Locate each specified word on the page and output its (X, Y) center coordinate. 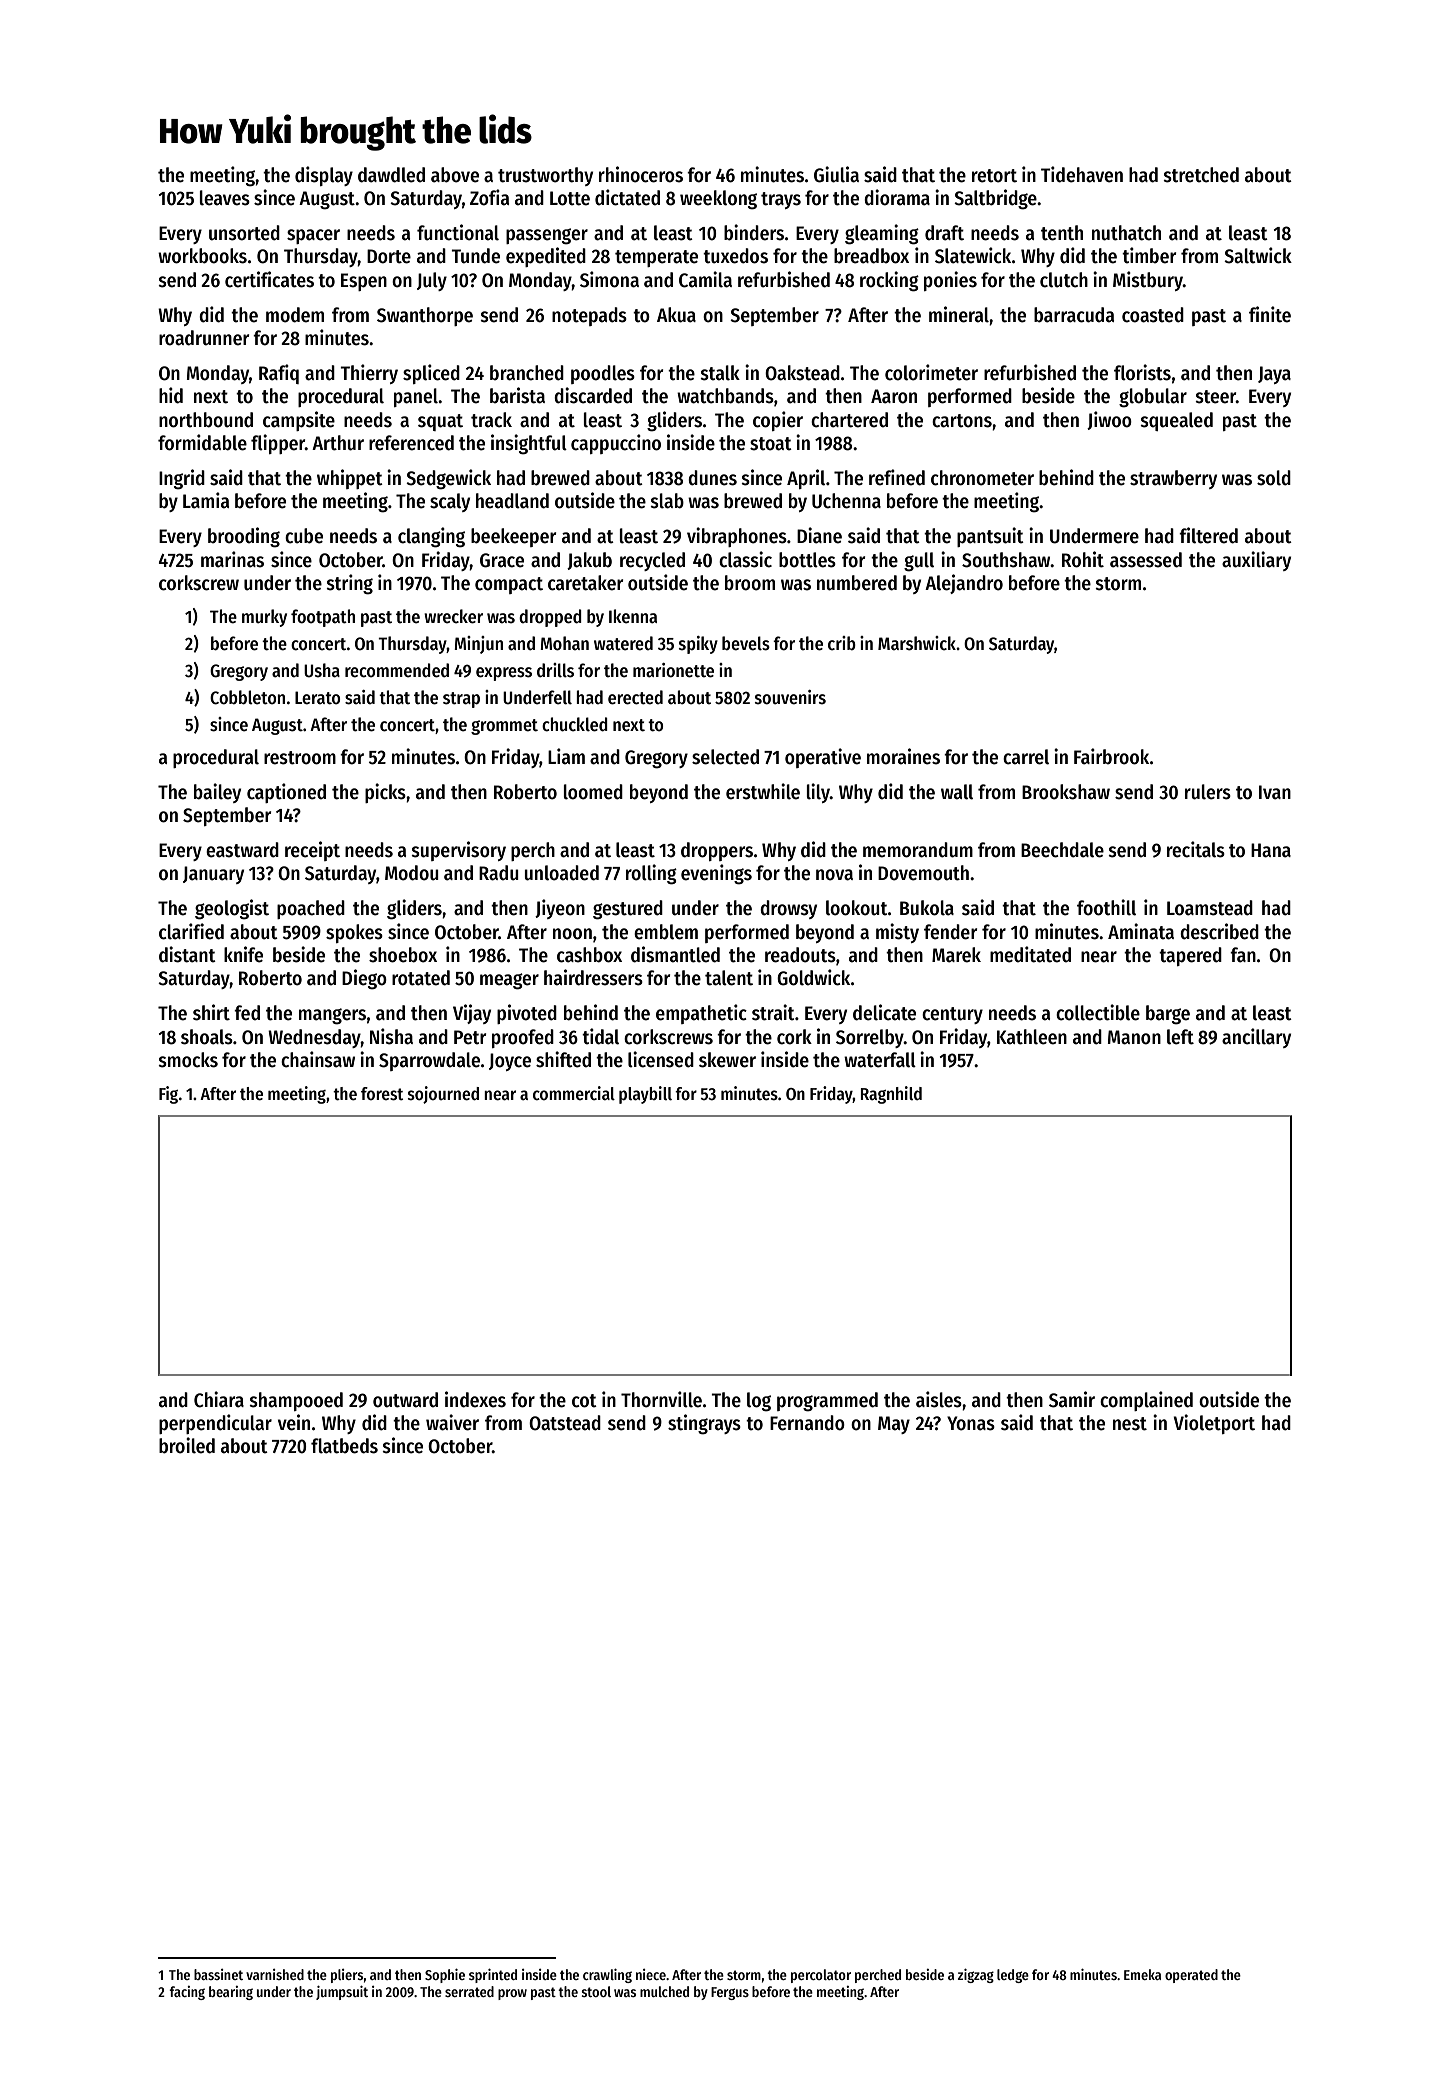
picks (385, 793)
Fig (168, 1095)
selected (725, 757)
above (455, 175)
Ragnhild (891, 1095)
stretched (1201, 175)
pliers (347, 1976)
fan (1243, 955)
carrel (1026, 757)
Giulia (836, 174)
